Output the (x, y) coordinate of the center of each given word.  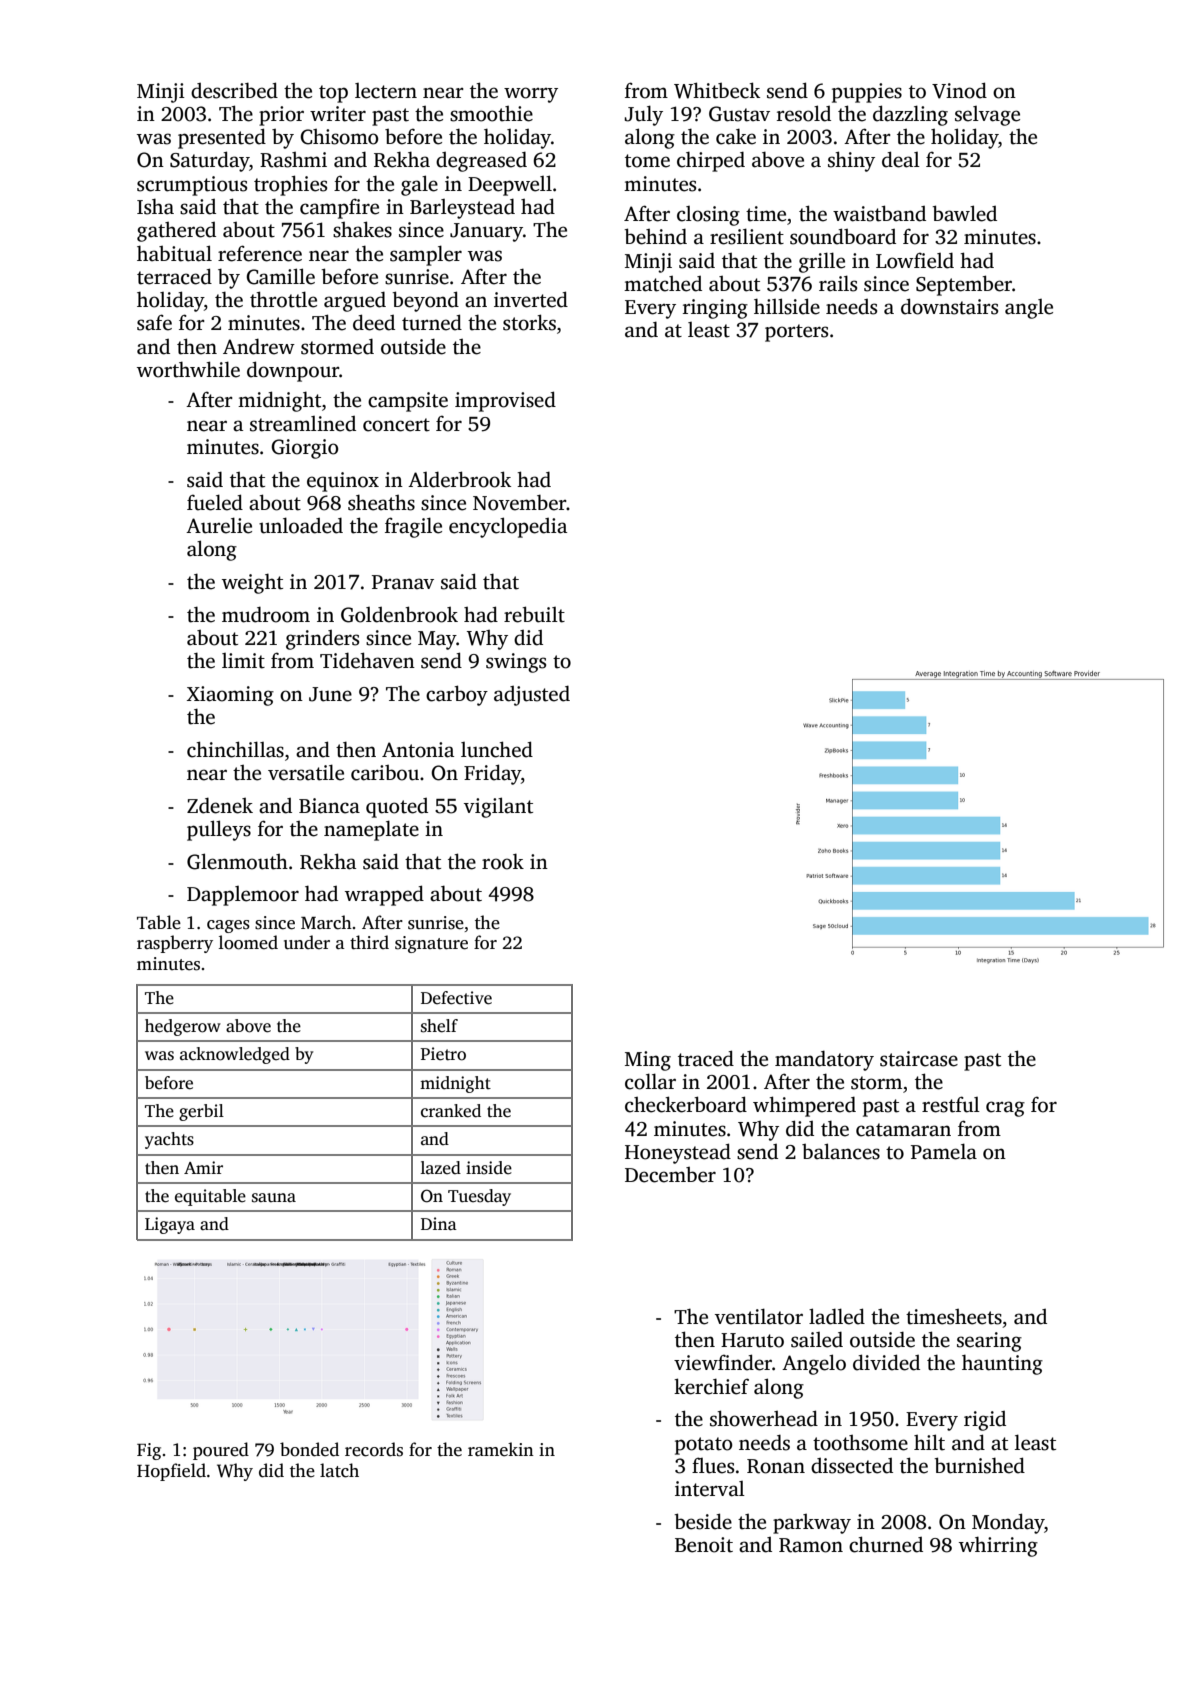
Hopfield (171, 1472)
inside (489, 1168)
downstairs (949, 306)
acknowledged (235, 1055)
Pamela (944, 1151)
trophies (290, 185)
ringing (715, 309)
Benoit (704, 1545)
